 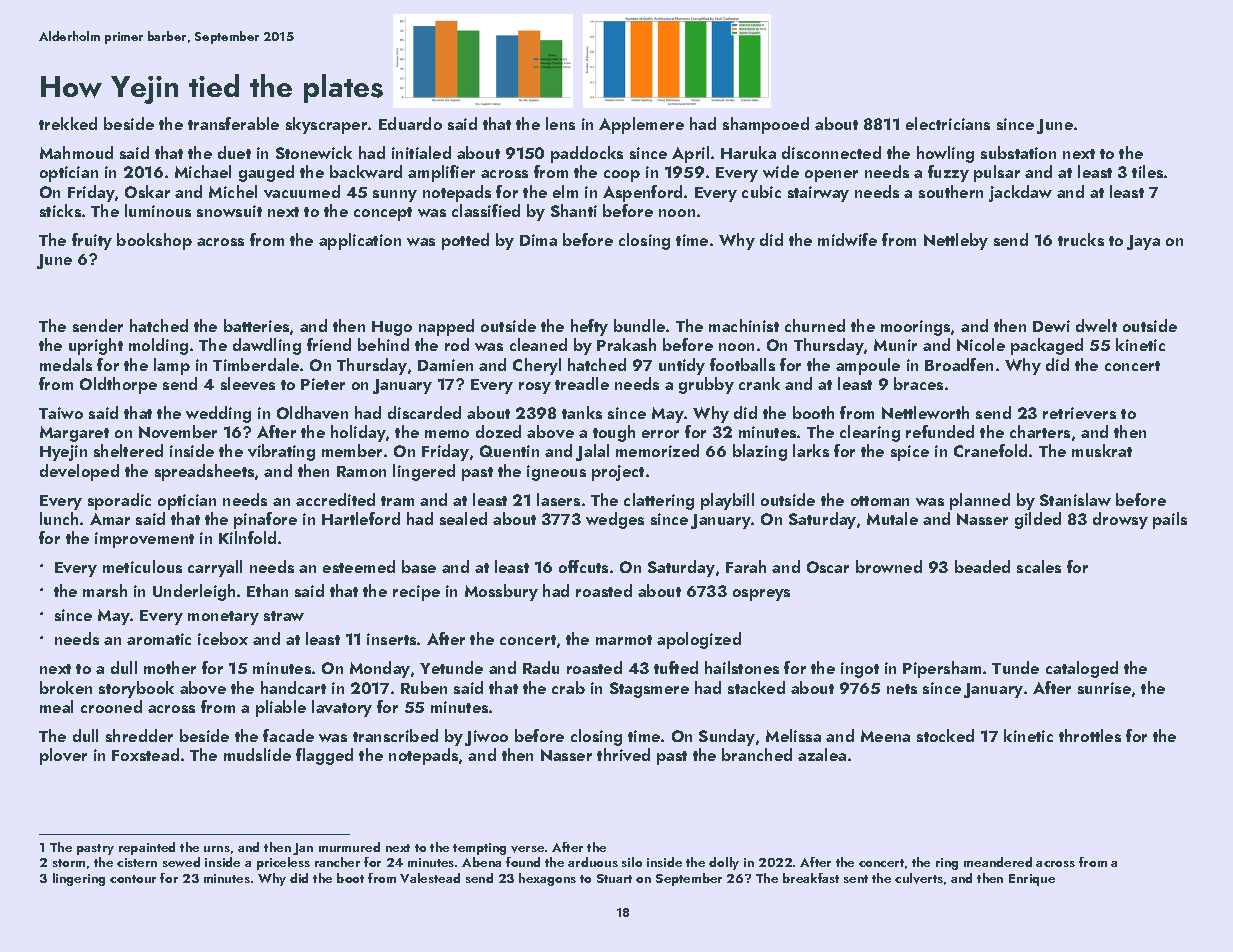 I want to click on gilded, so click(x=1038, y=520).
